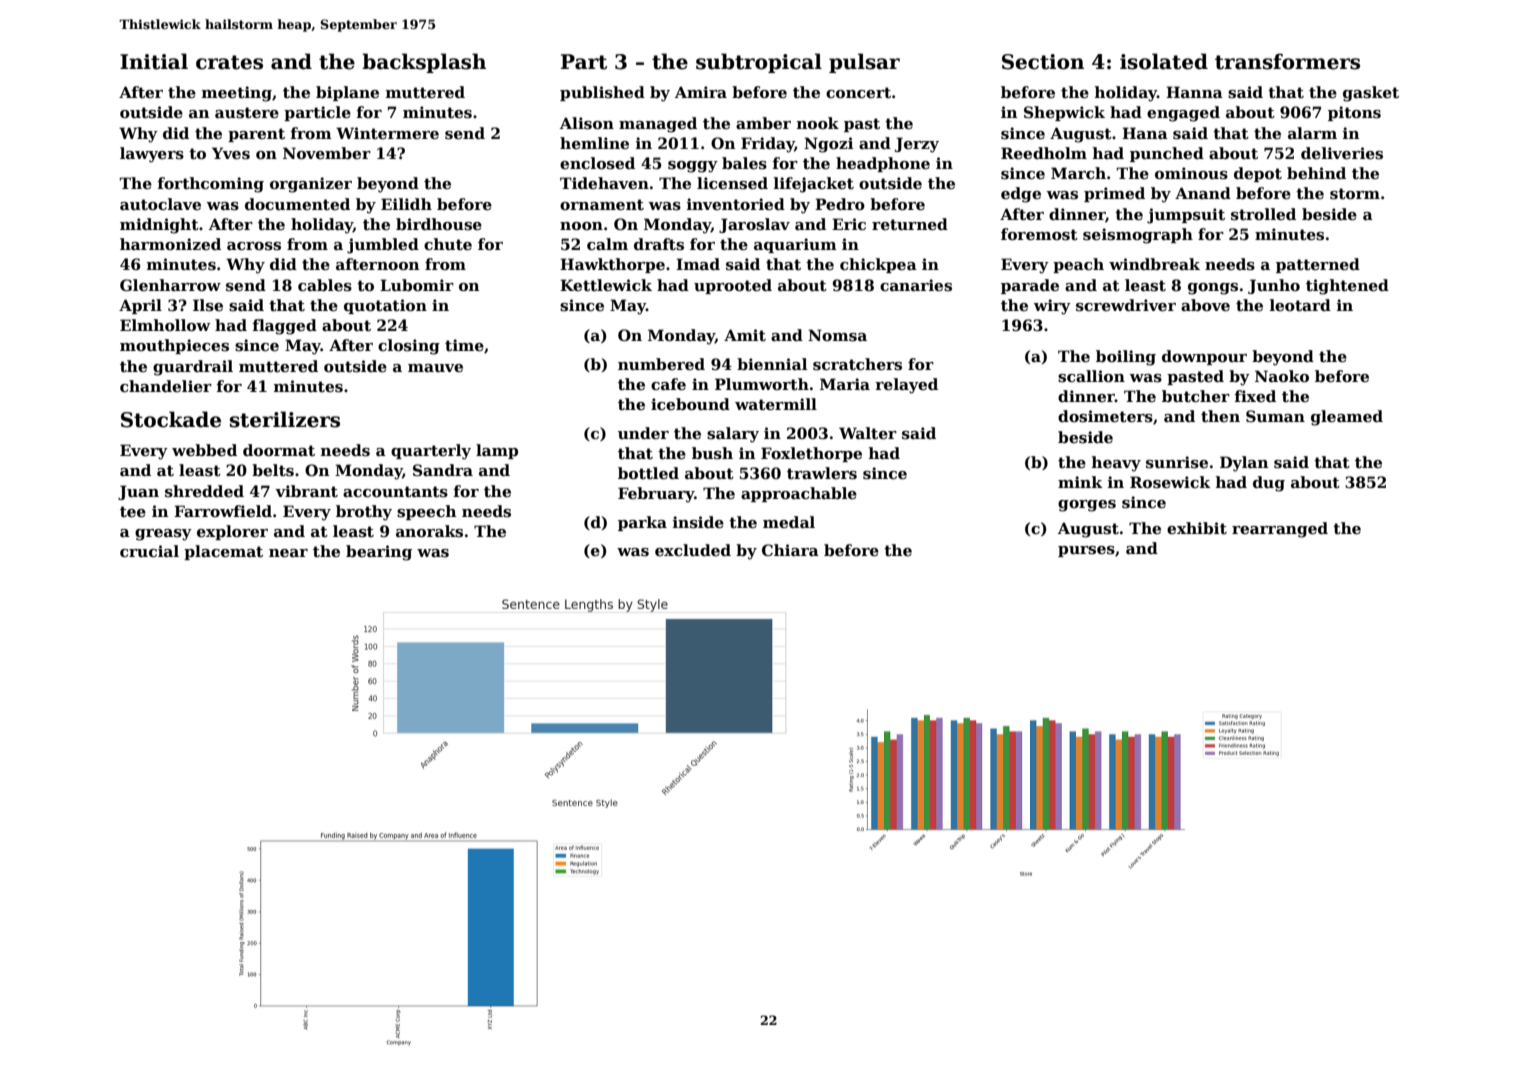 The height and width of the screenshot is (1075, 1520). I want to click on bales, so click(744, 163).
